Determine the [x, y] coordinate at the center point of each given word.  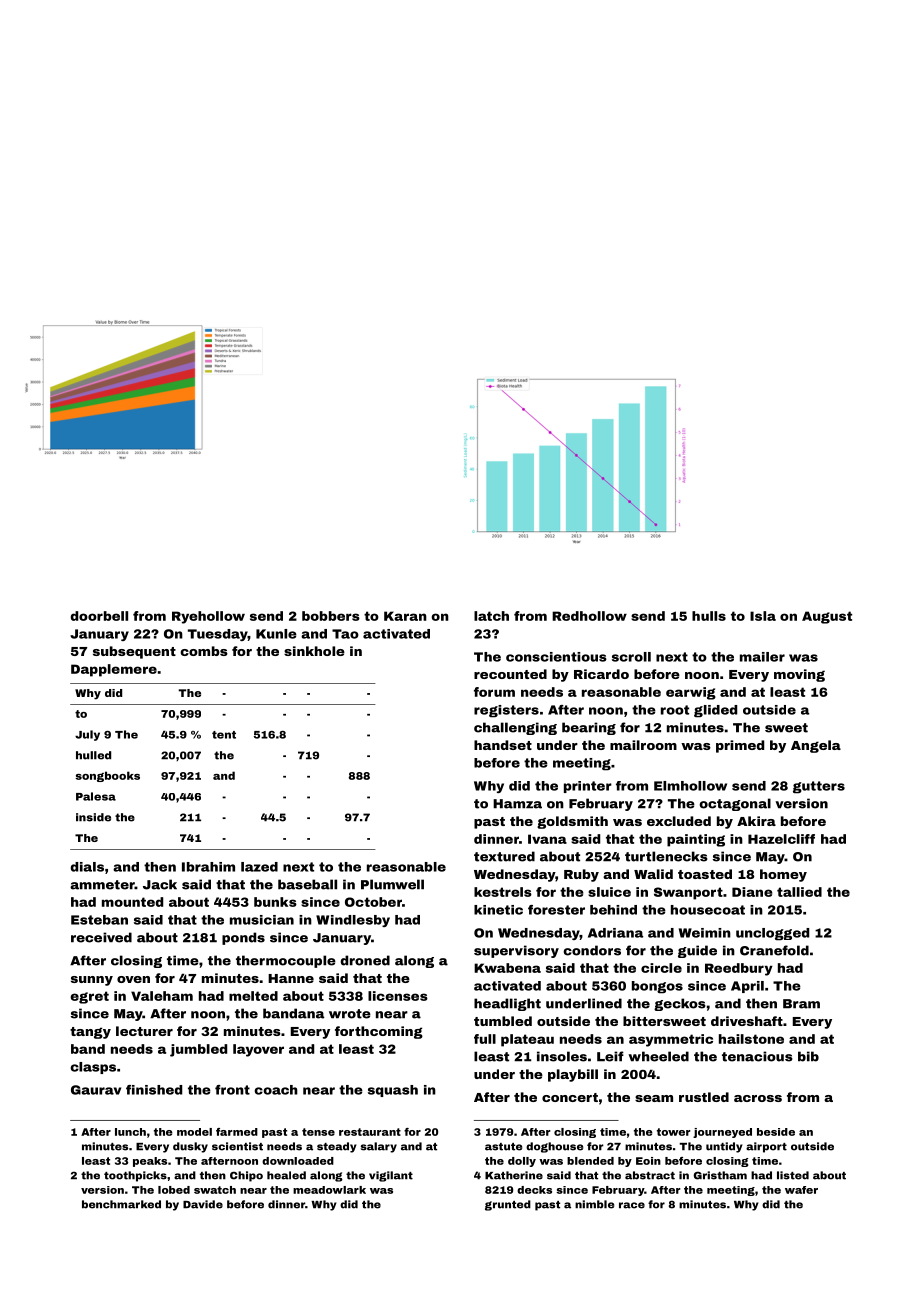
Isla [763, 616]
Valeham [162, 996]
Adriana [615, 933]
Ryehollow [208, 617]
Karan [405, 616]
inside [93, 817]
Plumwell [392, 884]
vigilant [391, 1176]
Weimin [705, 933]
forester [556, 910]
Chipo [246, 1176]
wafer [801, 1190]
